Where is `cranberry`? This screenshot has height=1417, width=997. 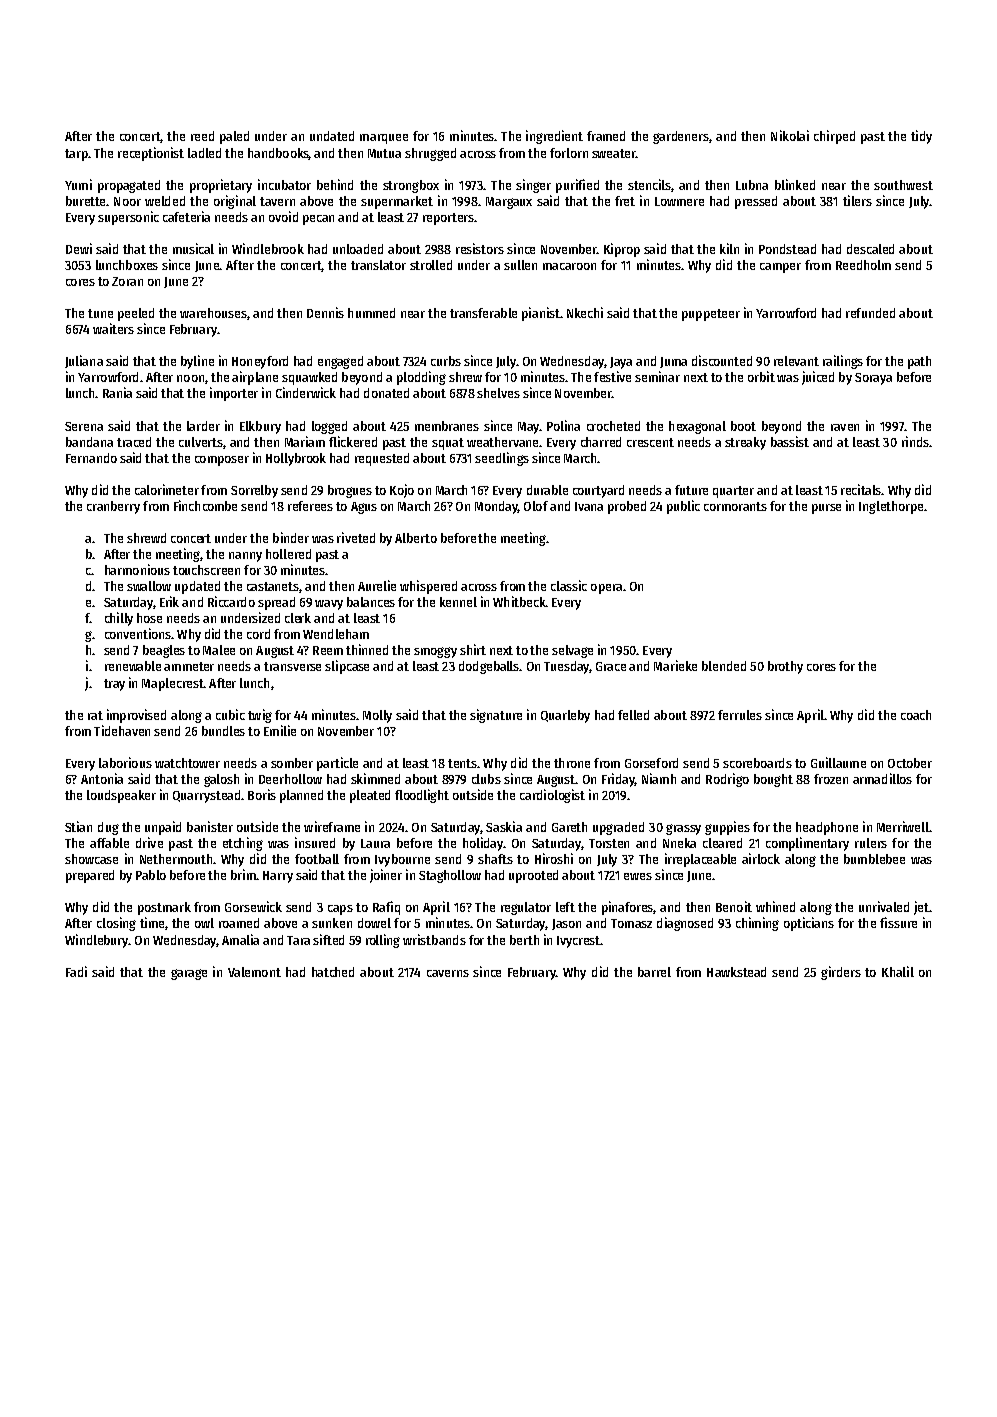 cranberry is located at coordinates (113, 507).
